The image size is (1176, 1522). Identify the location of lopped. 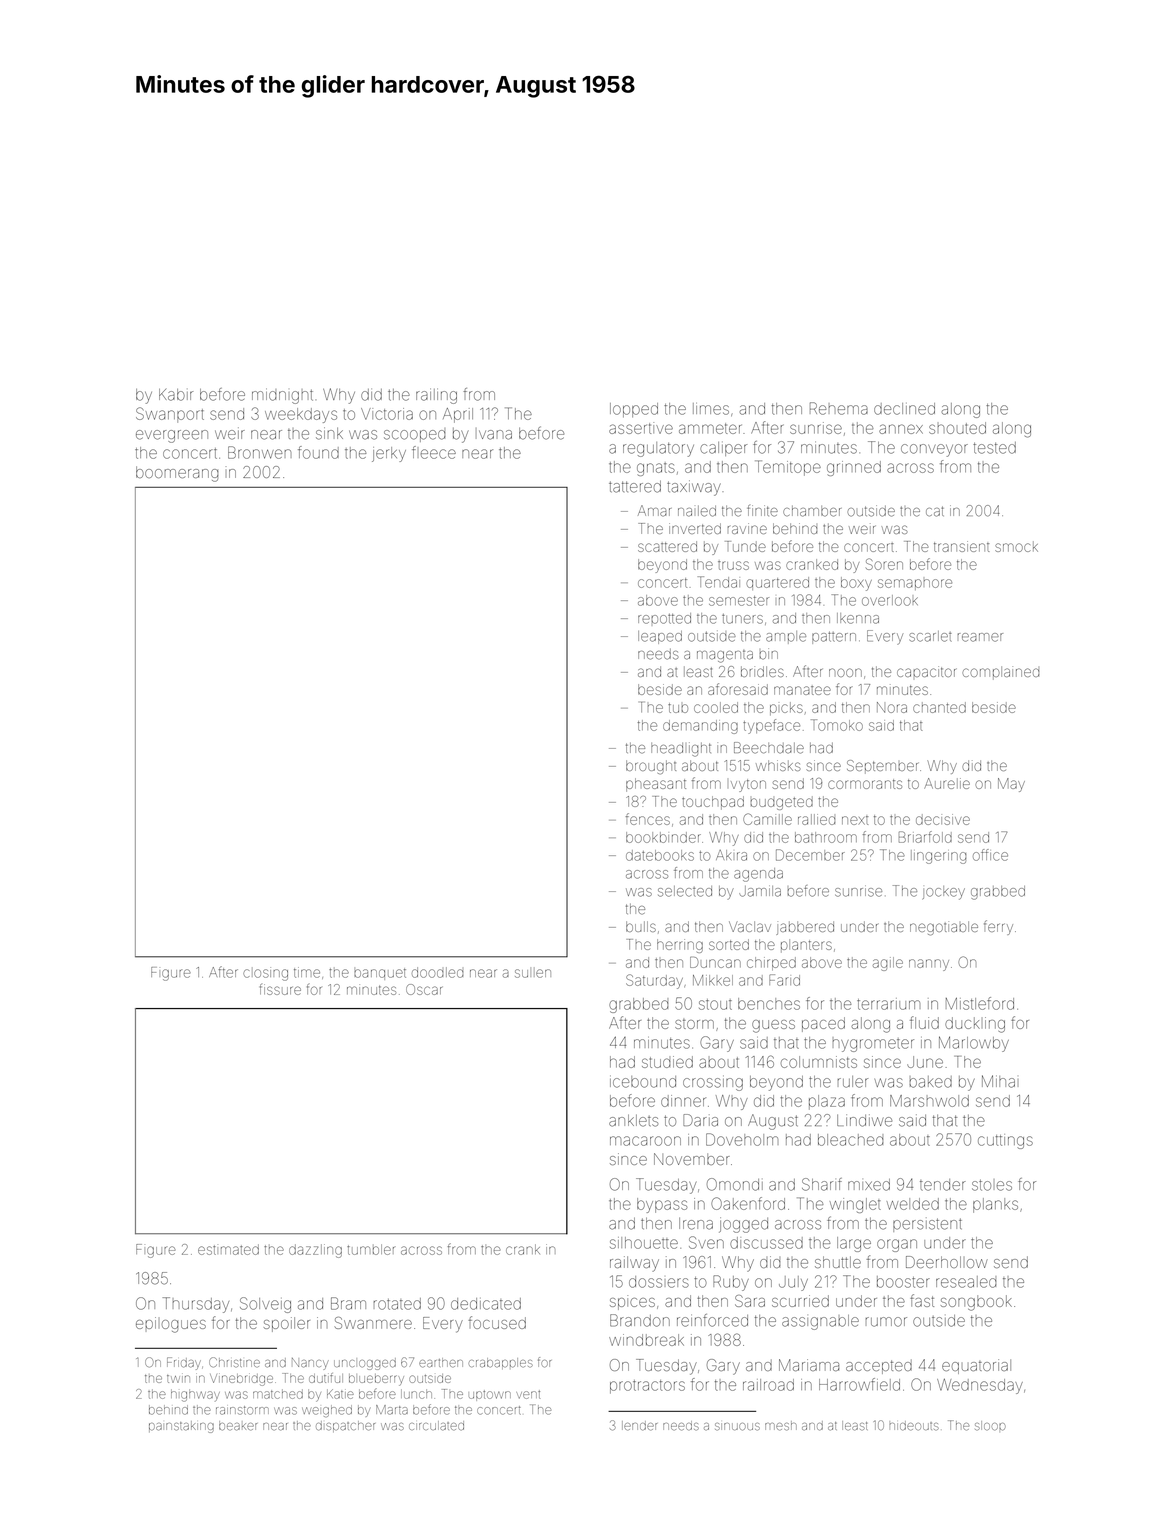
(634, 410).
